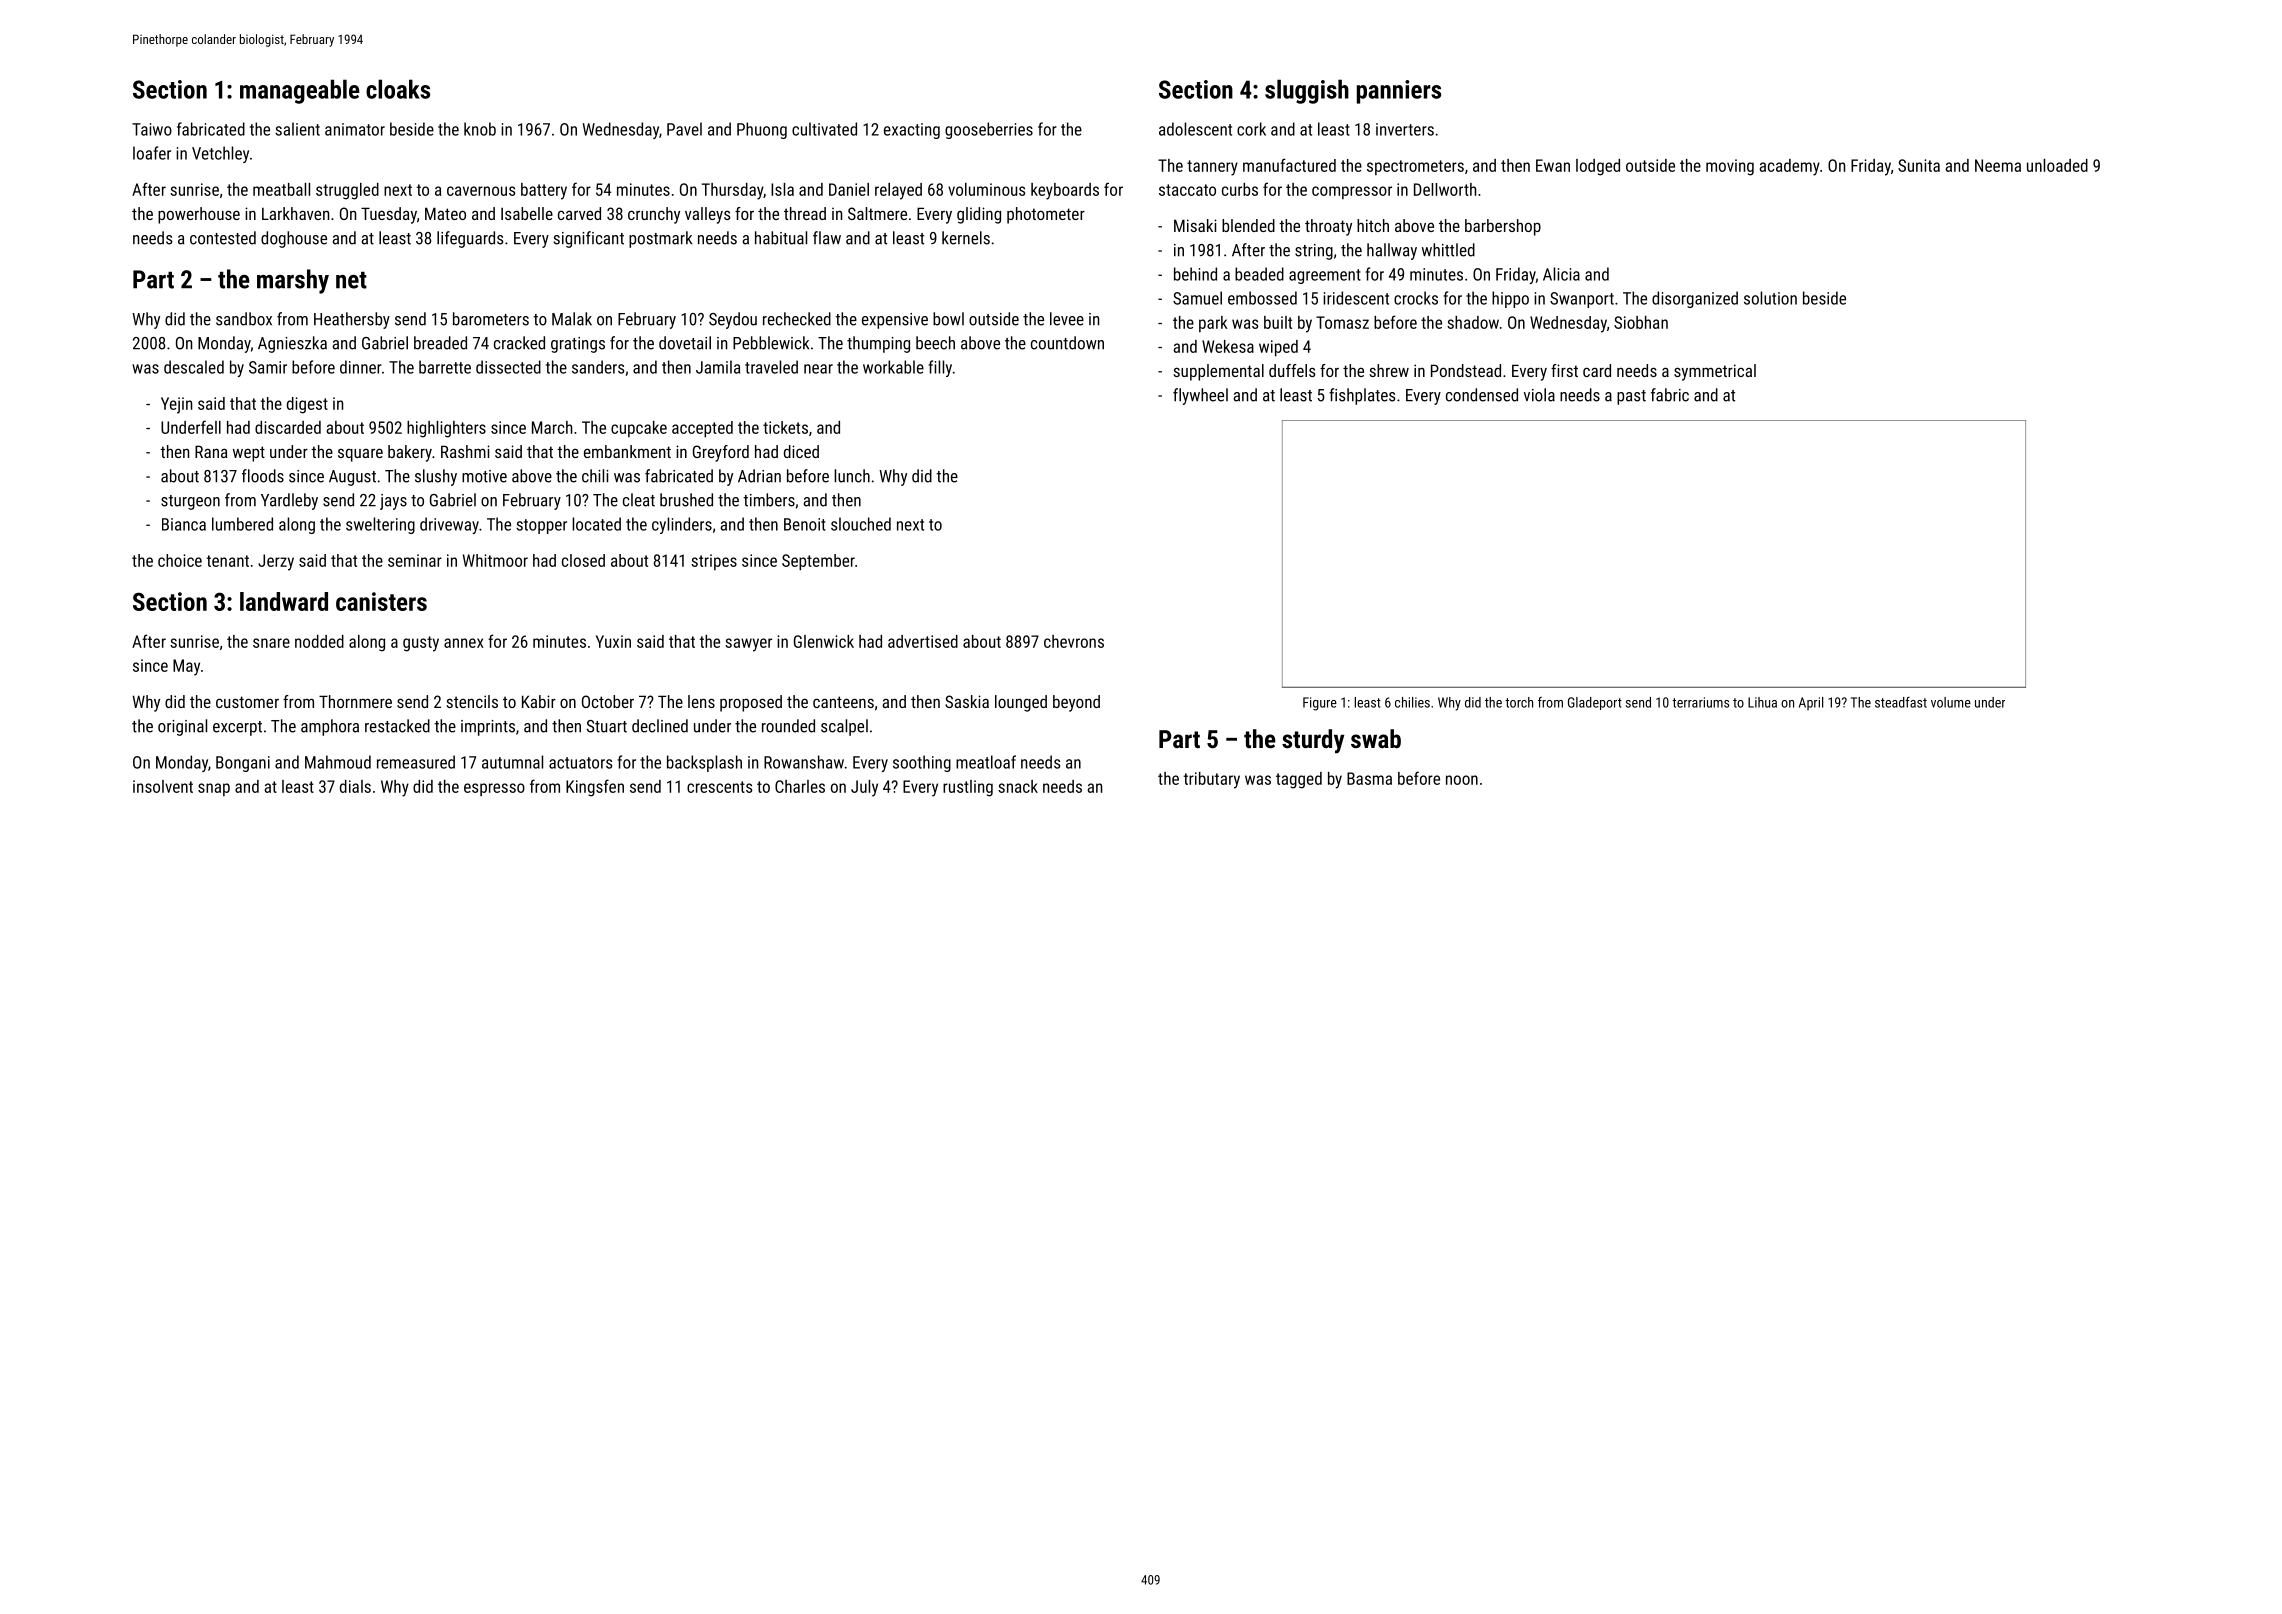  Describe the element at coordinates (1631, 397) in the document. I see `past` at that location.
